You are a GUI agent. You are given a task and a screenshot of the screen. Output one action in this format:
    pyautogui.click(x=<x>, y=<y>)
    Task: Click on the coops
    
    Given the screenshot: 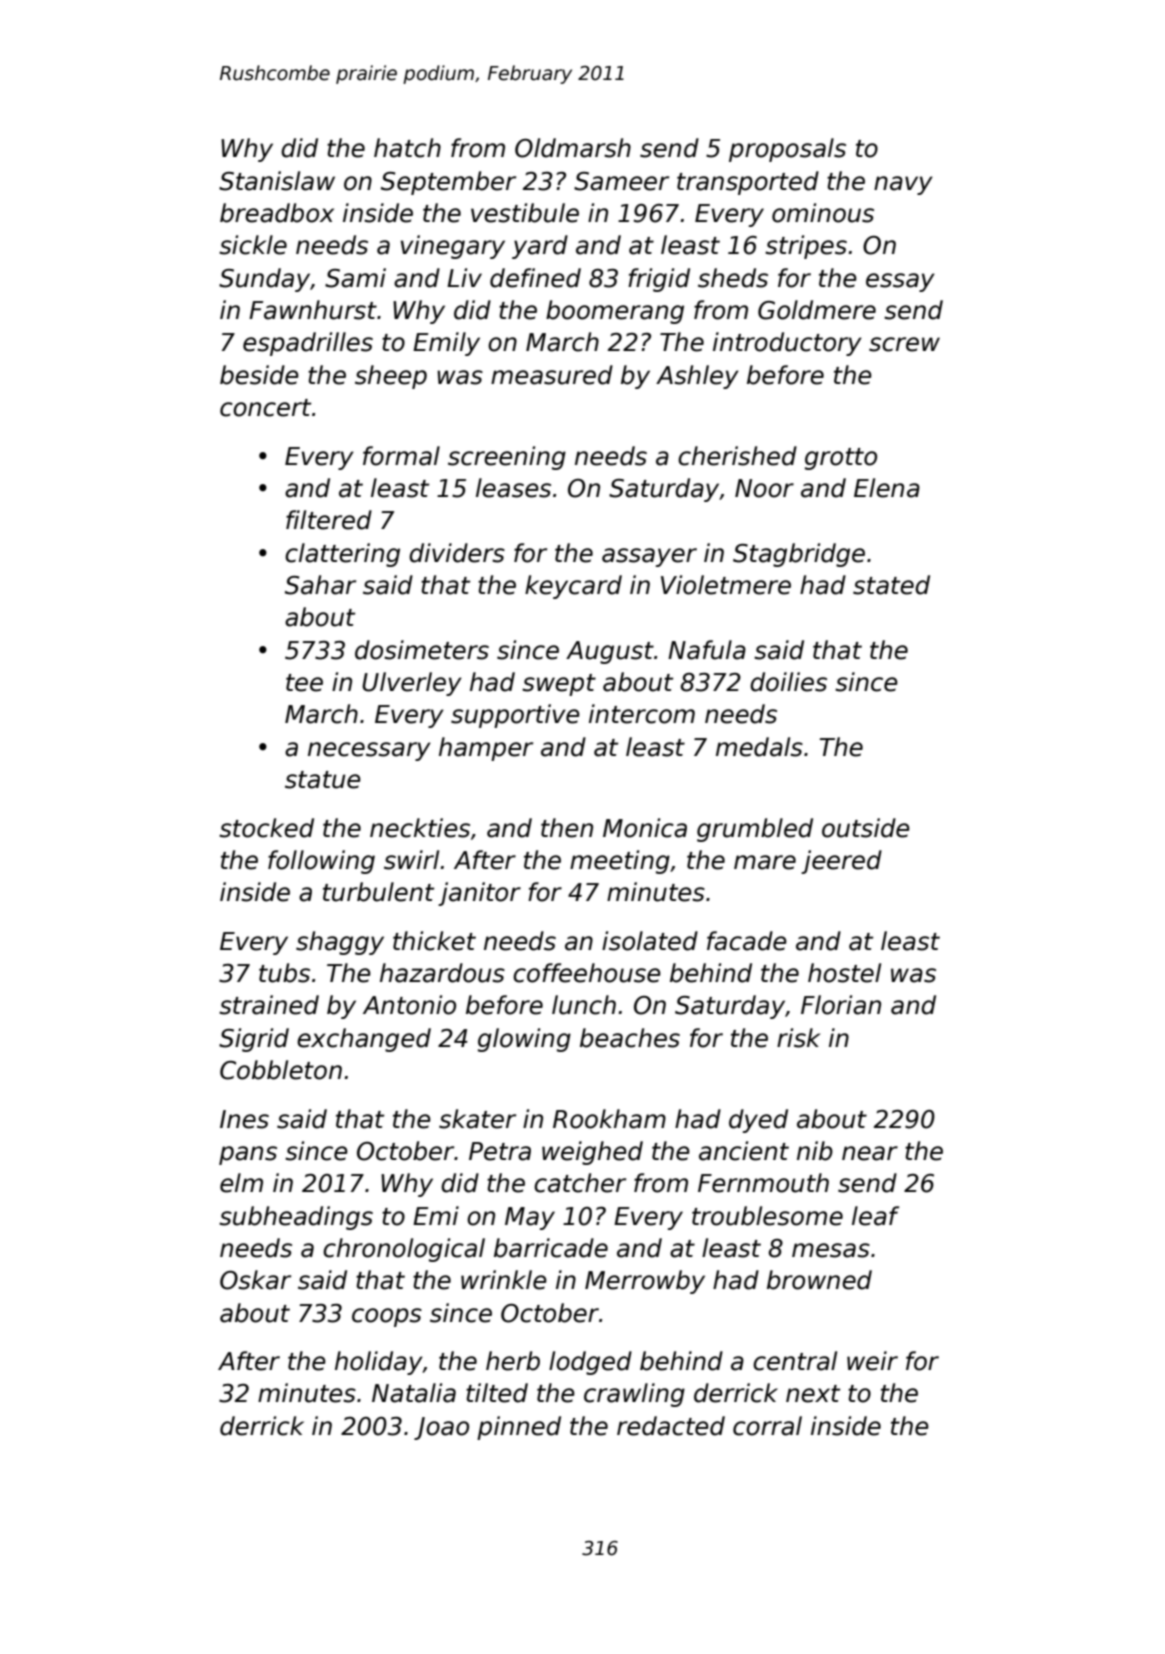 What is the action you would take?
    pyautogui.click(x=387, y=1317)
